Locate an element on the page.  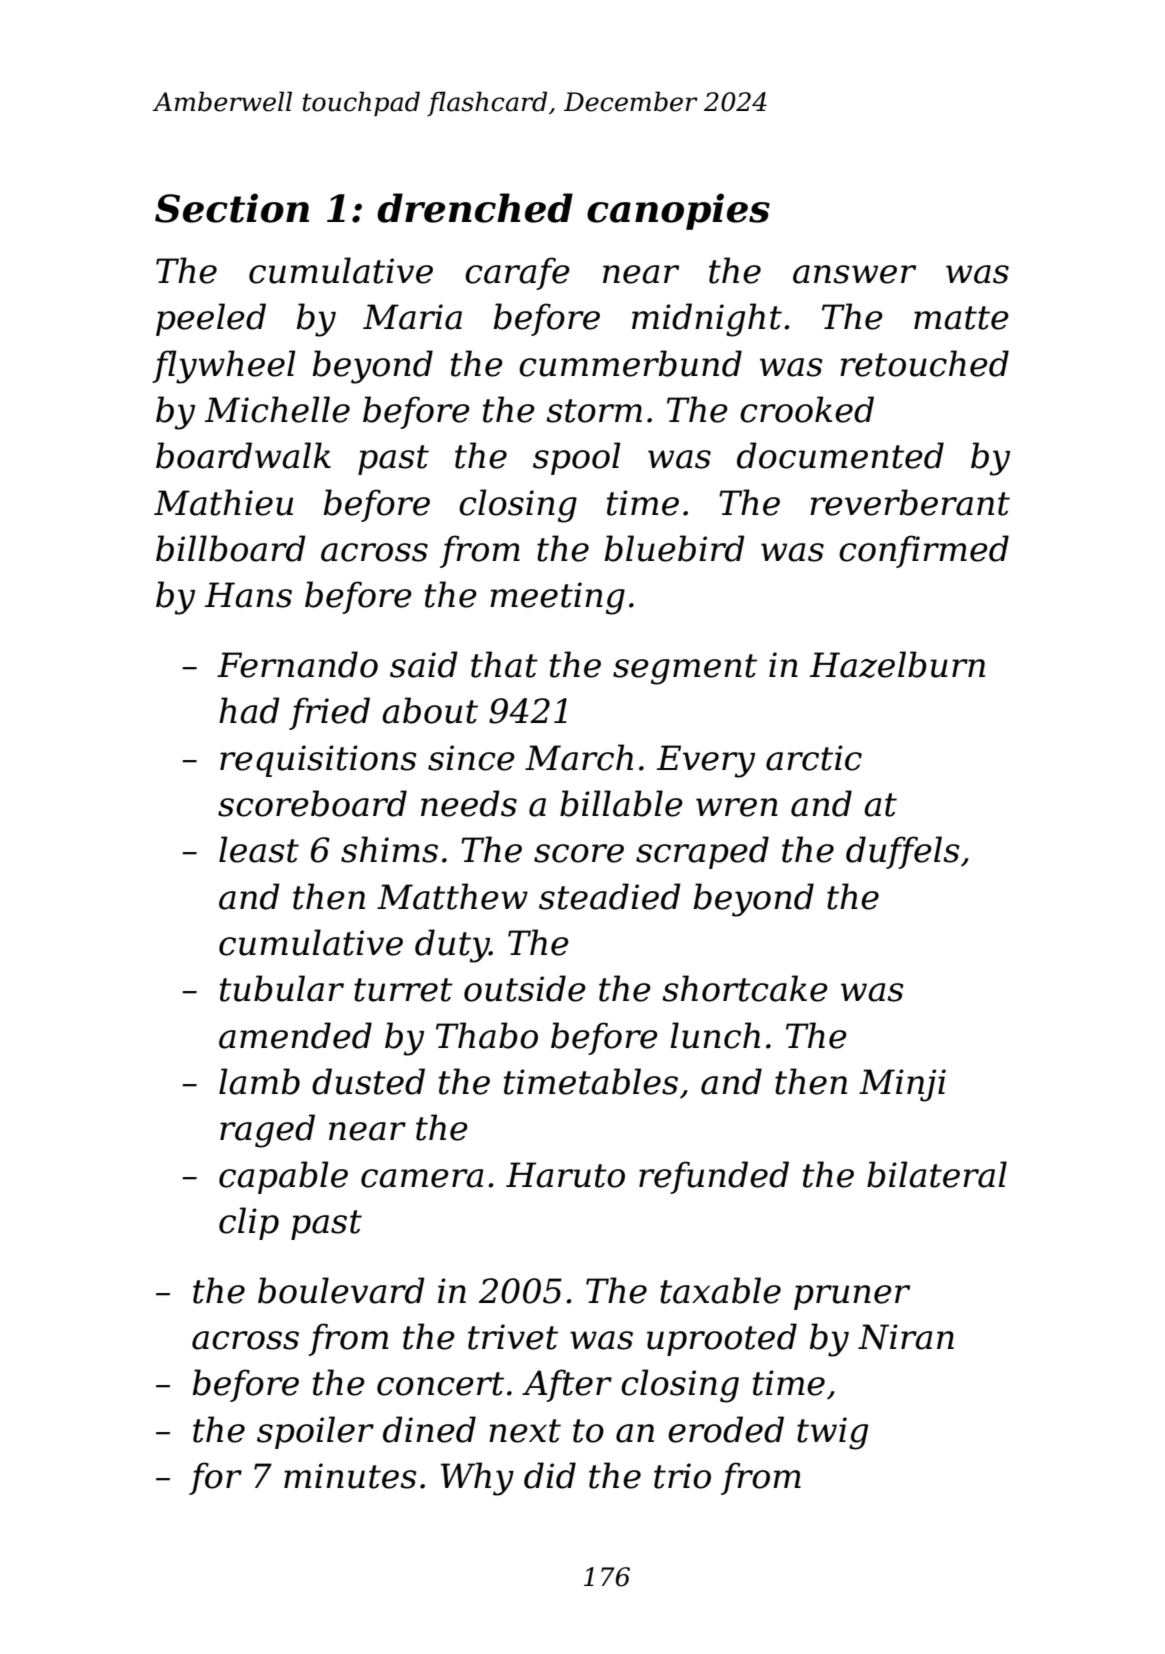
Why is located at coordinates (477, 1479).
